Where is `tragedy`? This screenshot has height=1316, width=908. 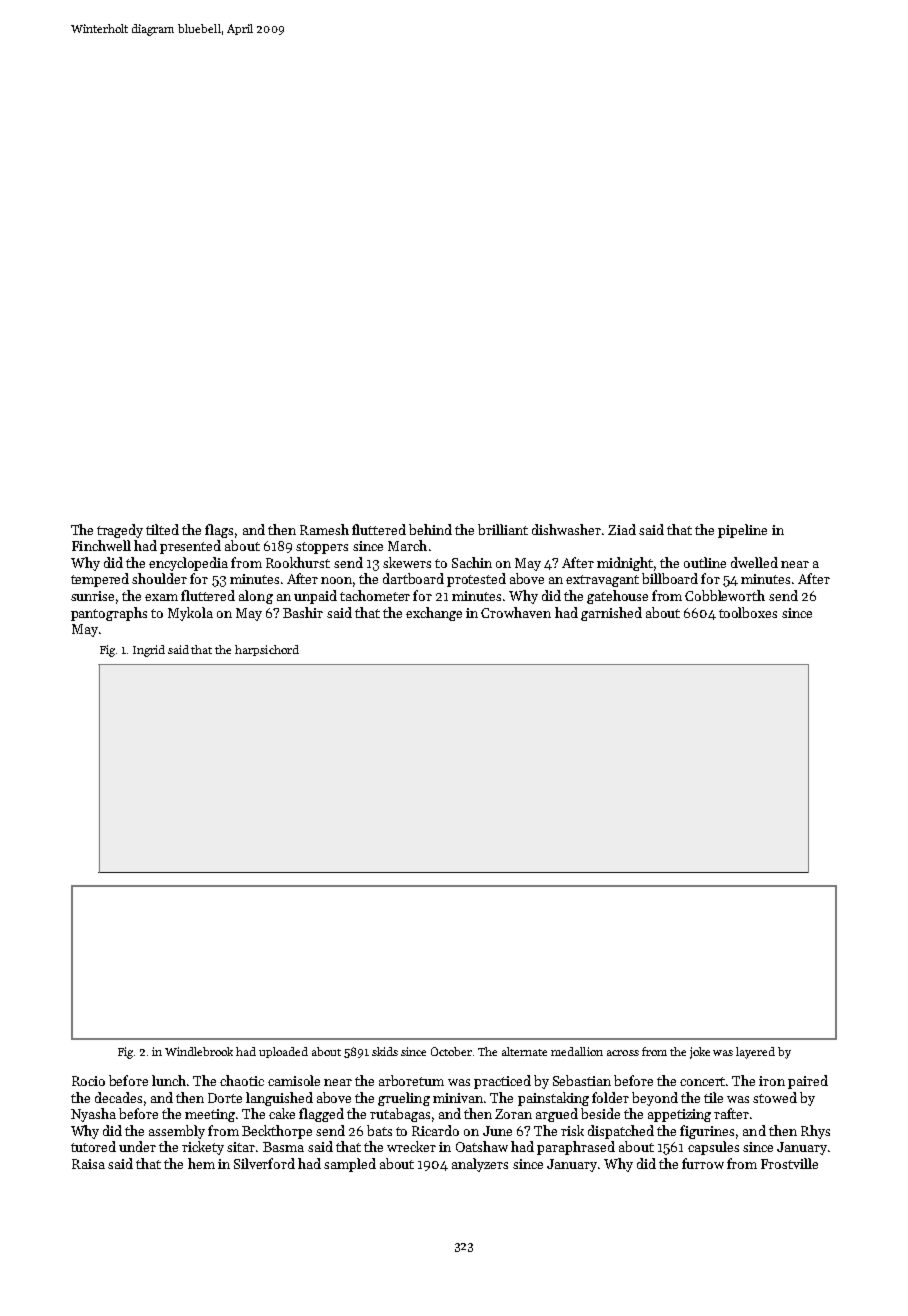
tragedy is located at coordinates (120, 531).
